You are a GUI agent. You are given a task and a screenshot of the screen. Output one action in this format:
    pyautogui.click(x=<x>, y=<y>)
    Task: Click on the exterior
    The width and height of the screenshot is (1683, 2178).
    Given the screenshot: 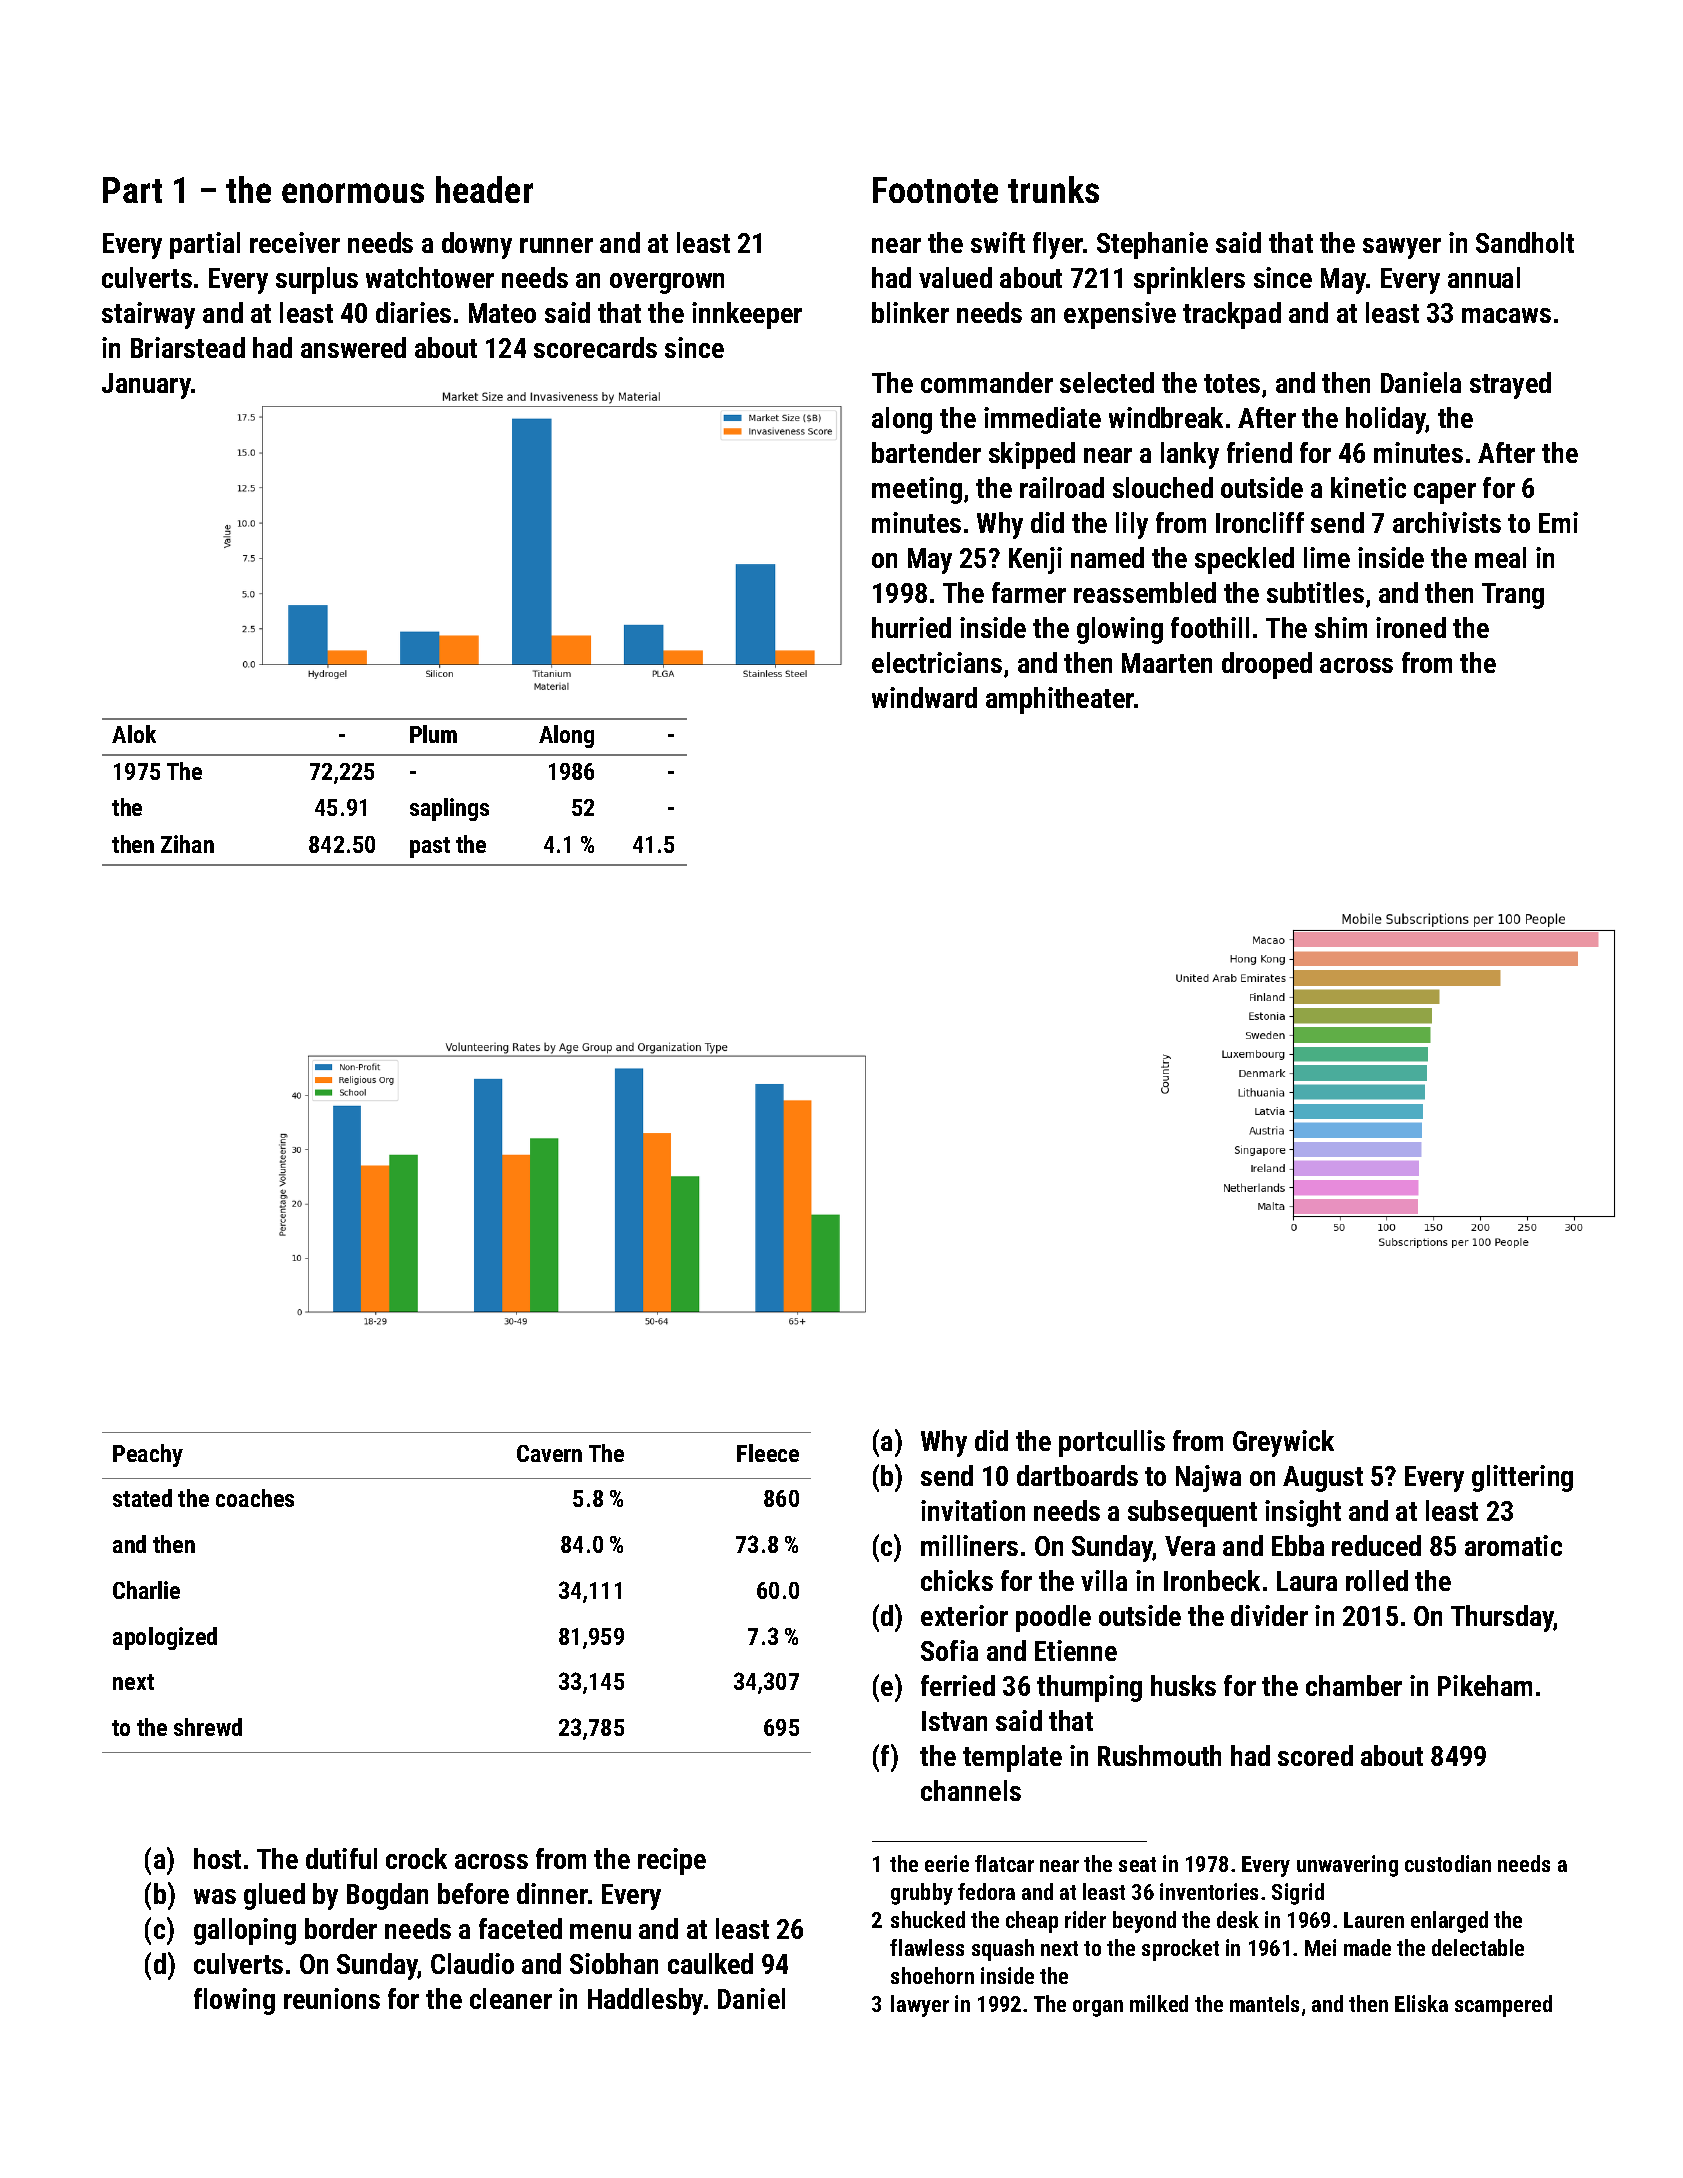 What is the action you would take?
    pyautogui.click(x=964, y=1615)
